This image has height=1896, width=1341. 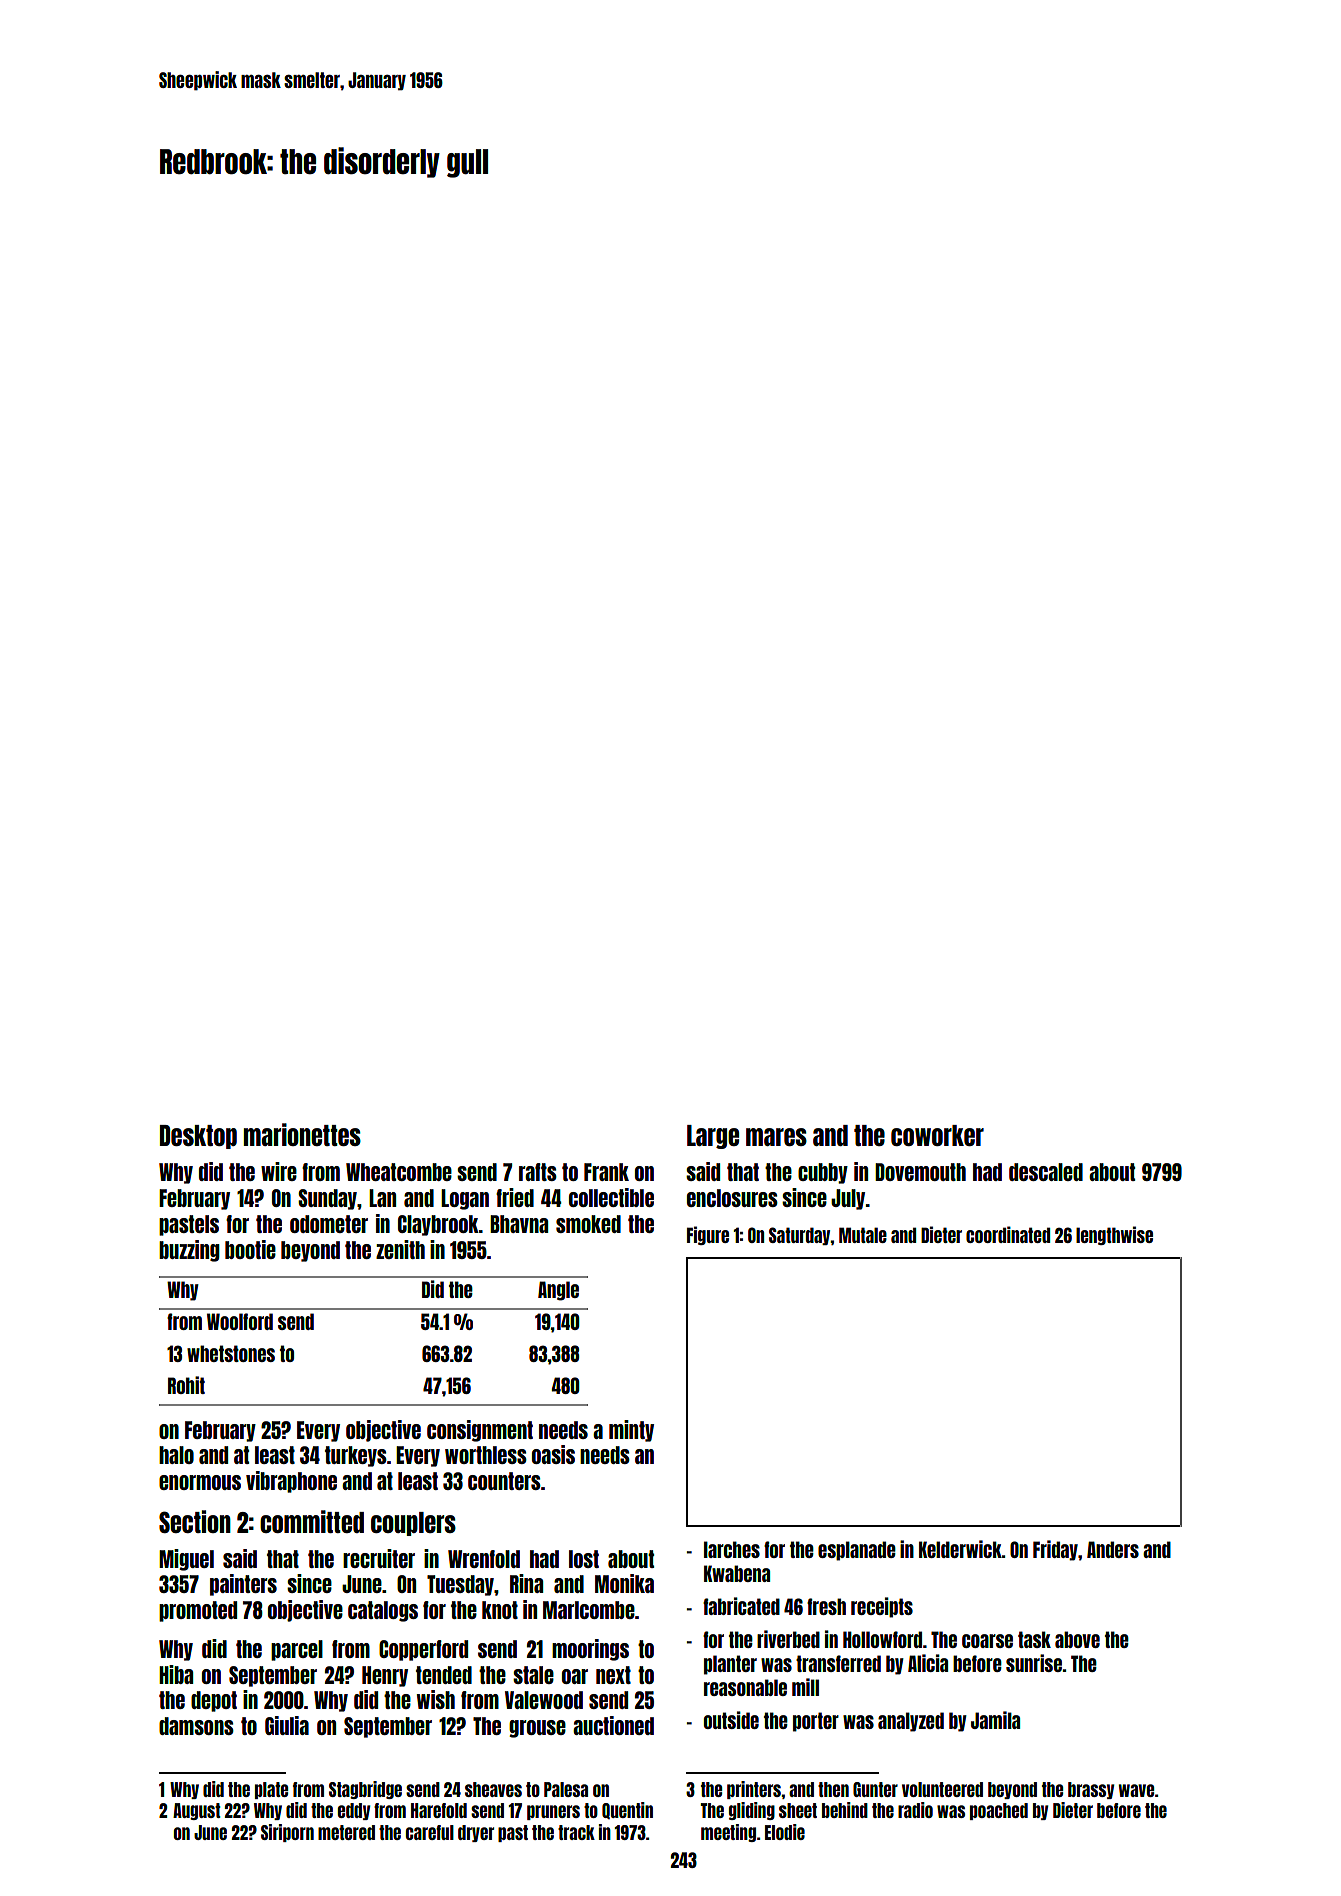 I want to click on Stagbridge, so click(x=365, y=1790).
